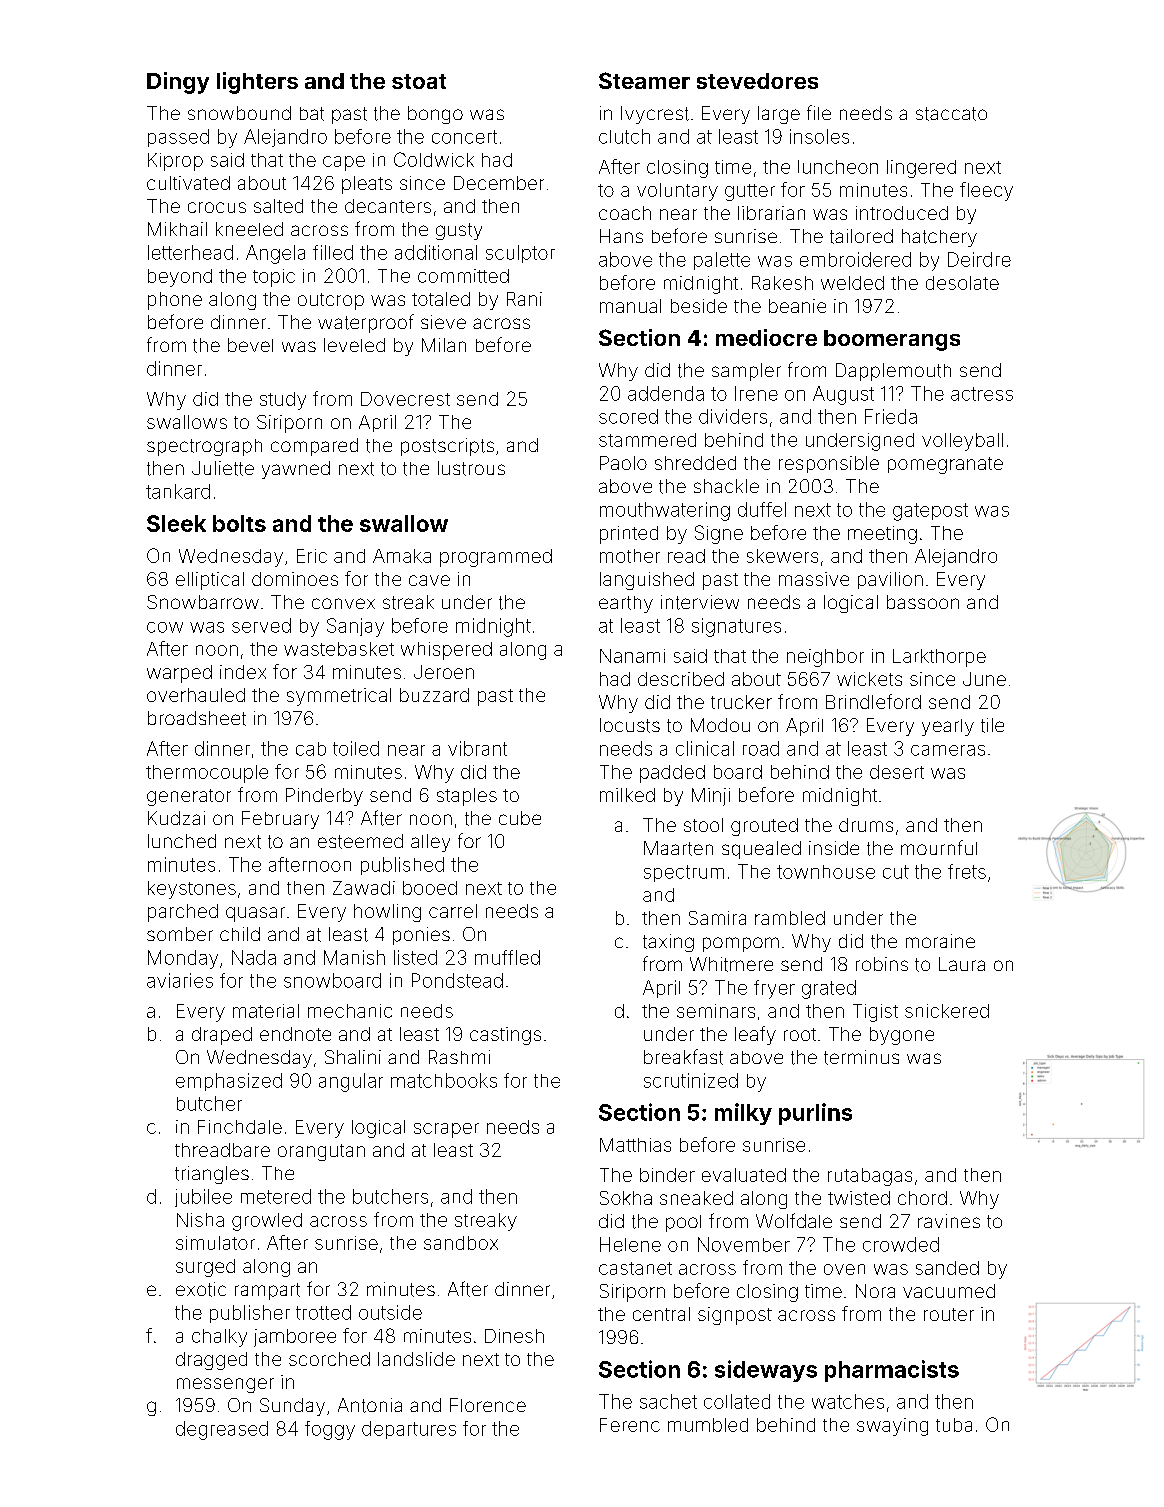  Describe the element at coordinates (488, 1405) in the screenshot. I see `Florence` at that location.
